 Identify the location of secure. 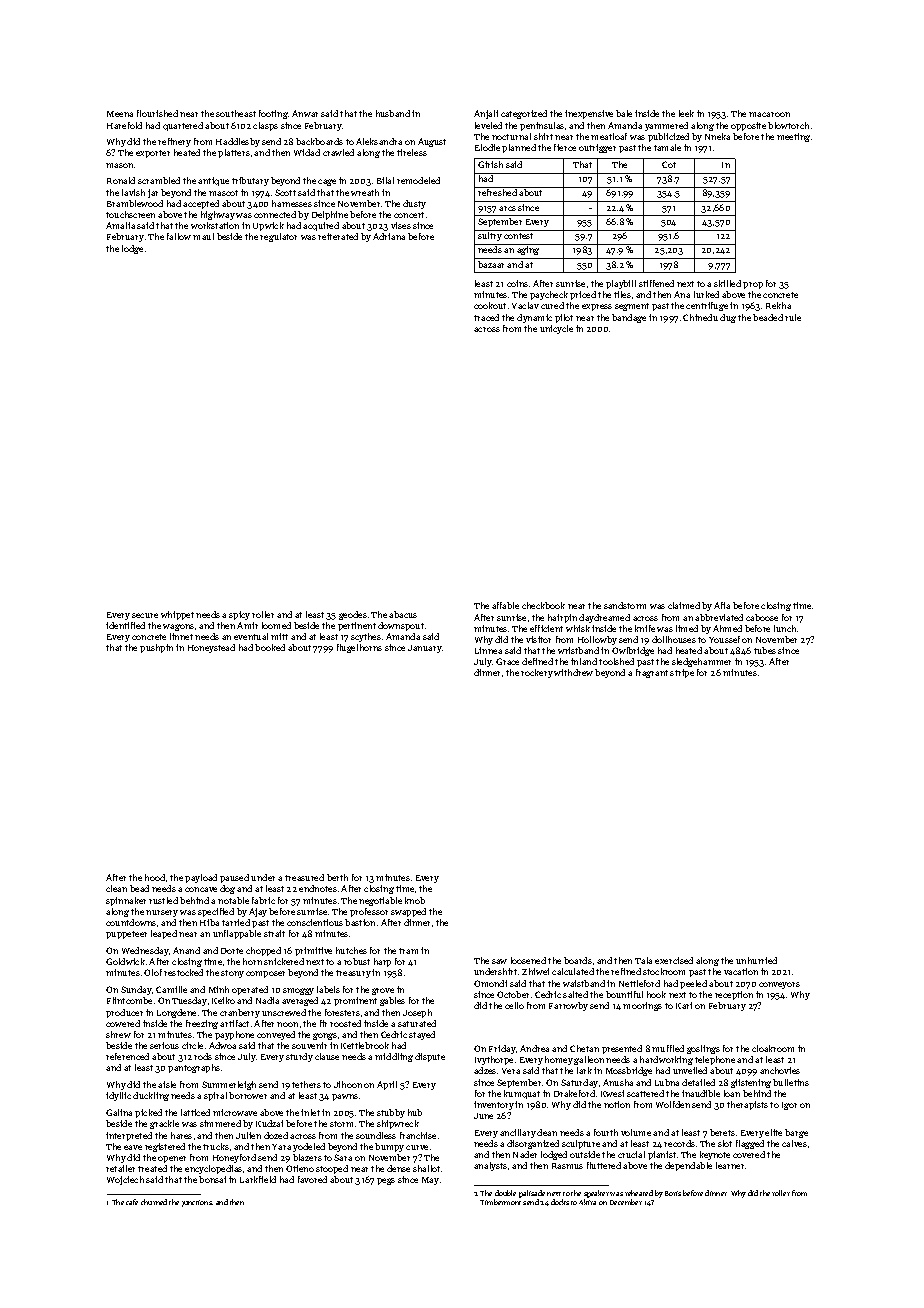
(145, 615).
